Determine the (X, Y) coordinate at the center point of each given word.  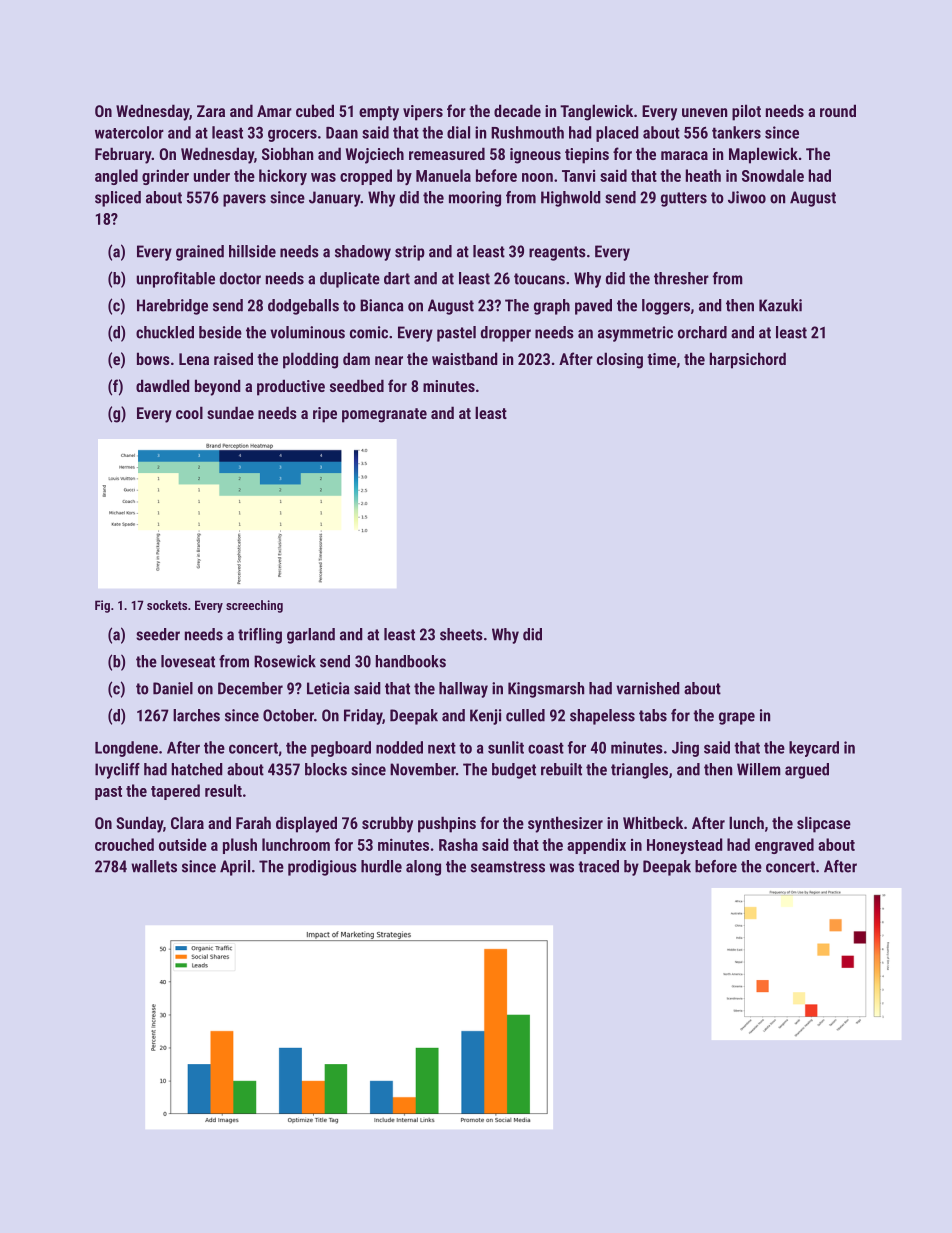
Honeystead (684, 846)
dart (397, 278)
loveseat (188, 661)
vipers (423, 113)
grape (737, 718)
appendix (596, 846)
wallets (154, 866)
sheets (461, 634)
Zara (211, 111)
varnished (647, 688)
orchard (702, 332)
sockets (167, 605)
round (838, 110)
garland (311, 636)
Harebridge (172, 307)
